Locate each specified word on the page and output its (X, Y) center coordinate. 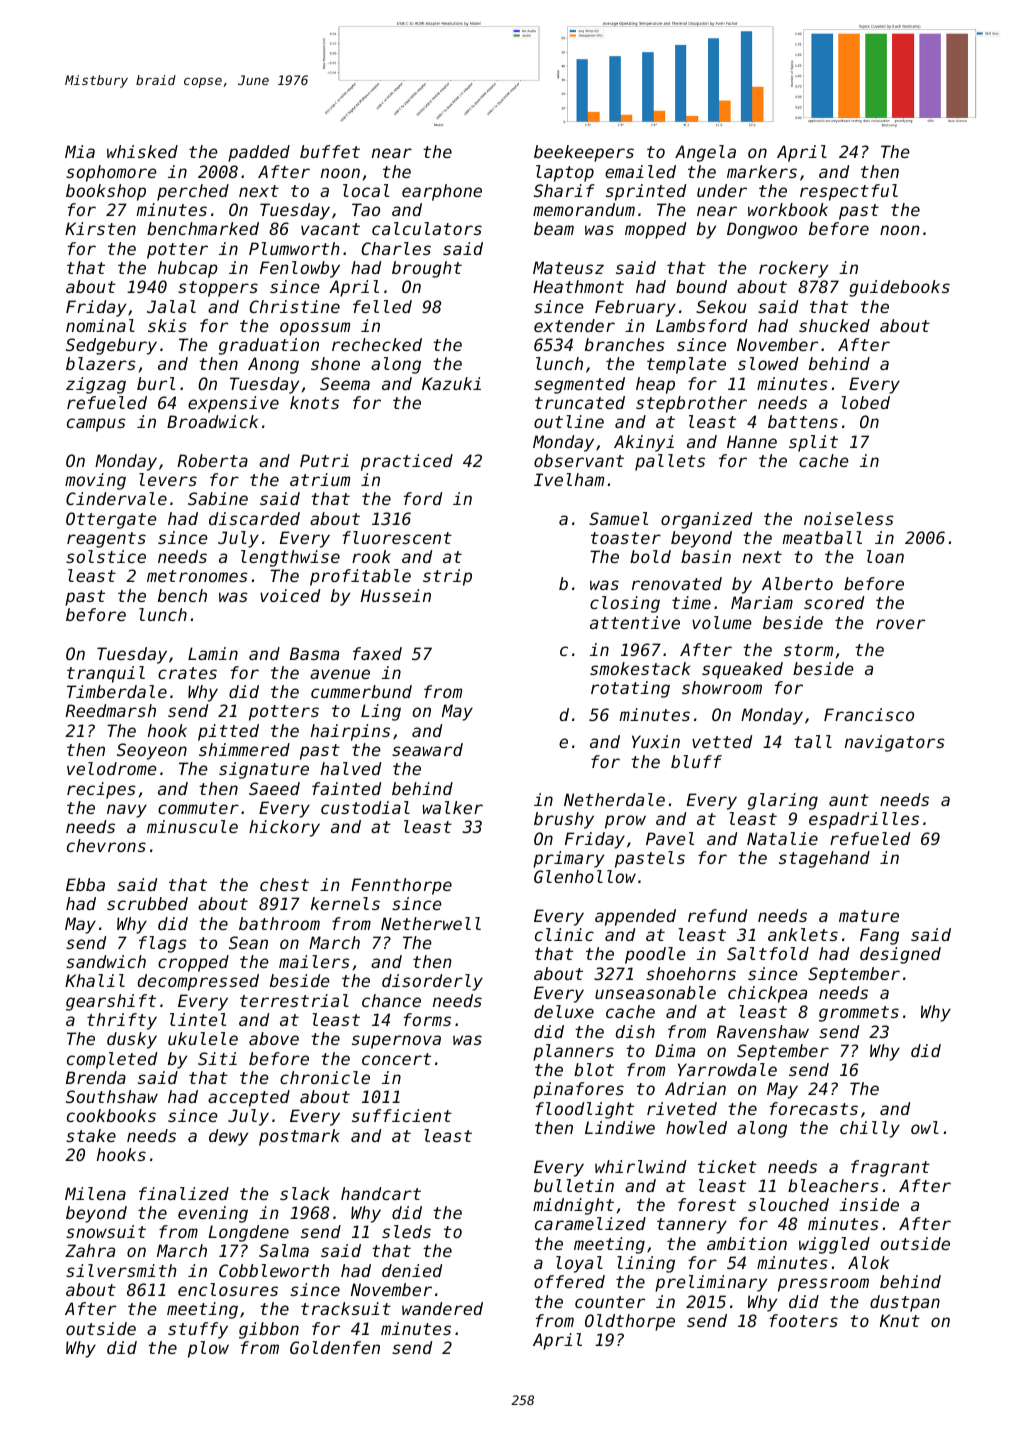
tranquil (106, 674)
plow (208, 1349)
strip (447, 577)
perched (193, 192)
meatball (822, 537)
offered (569, 1281)
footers (804, 1320)
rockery (793, 269)
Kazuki (451, 383)
